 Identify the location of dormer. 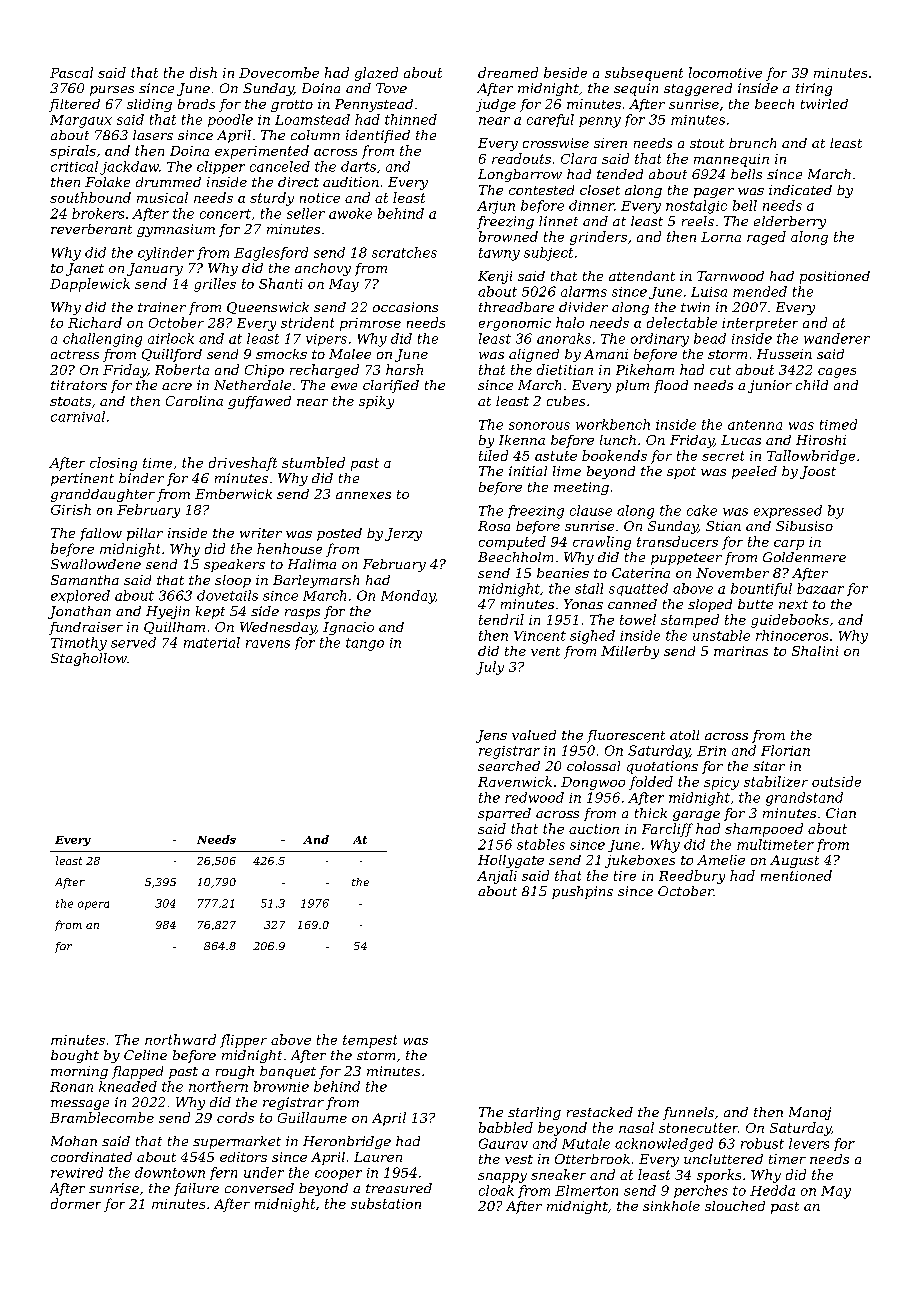
(76, 1203).
